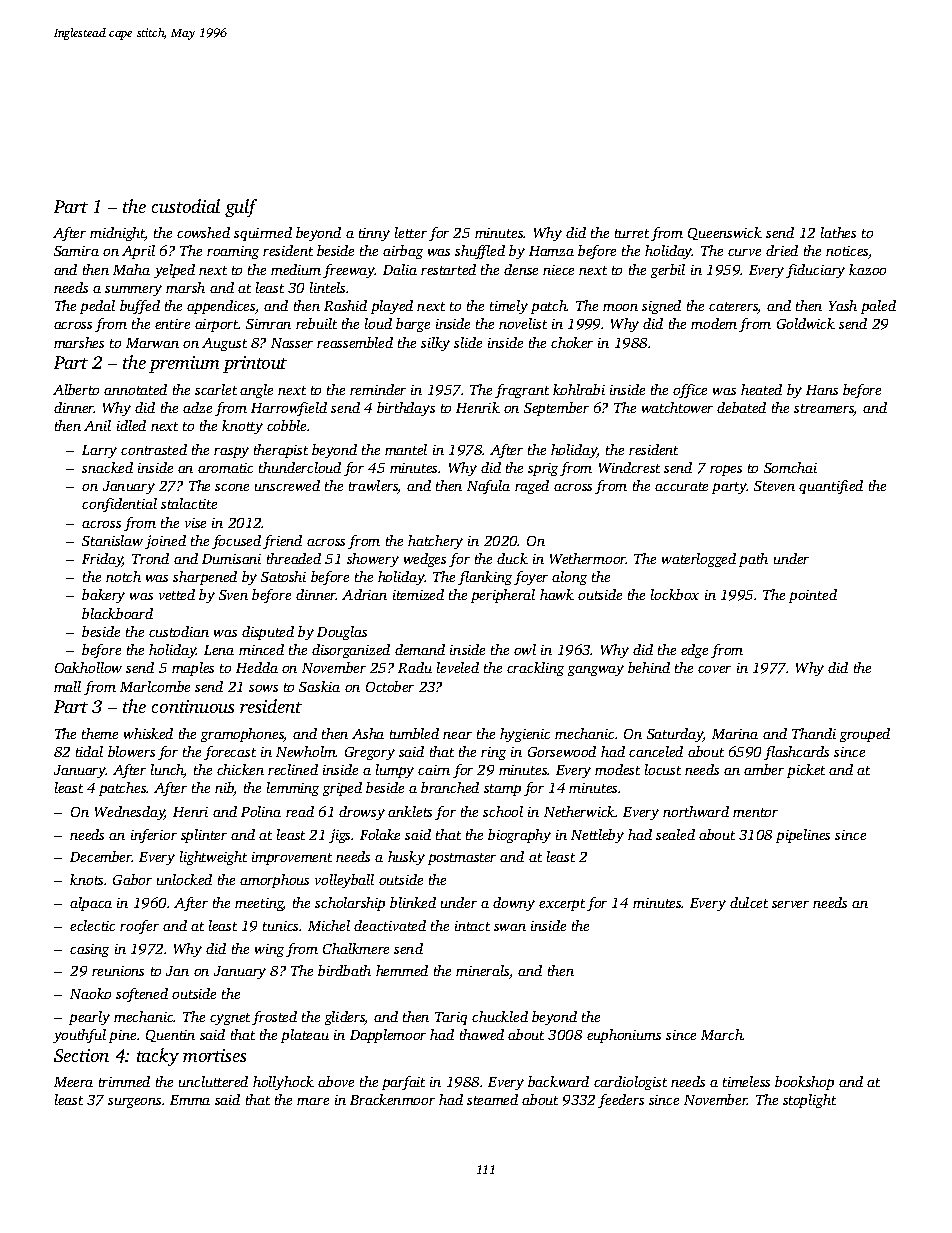  I want to click on gulf, so click(241, 208).
